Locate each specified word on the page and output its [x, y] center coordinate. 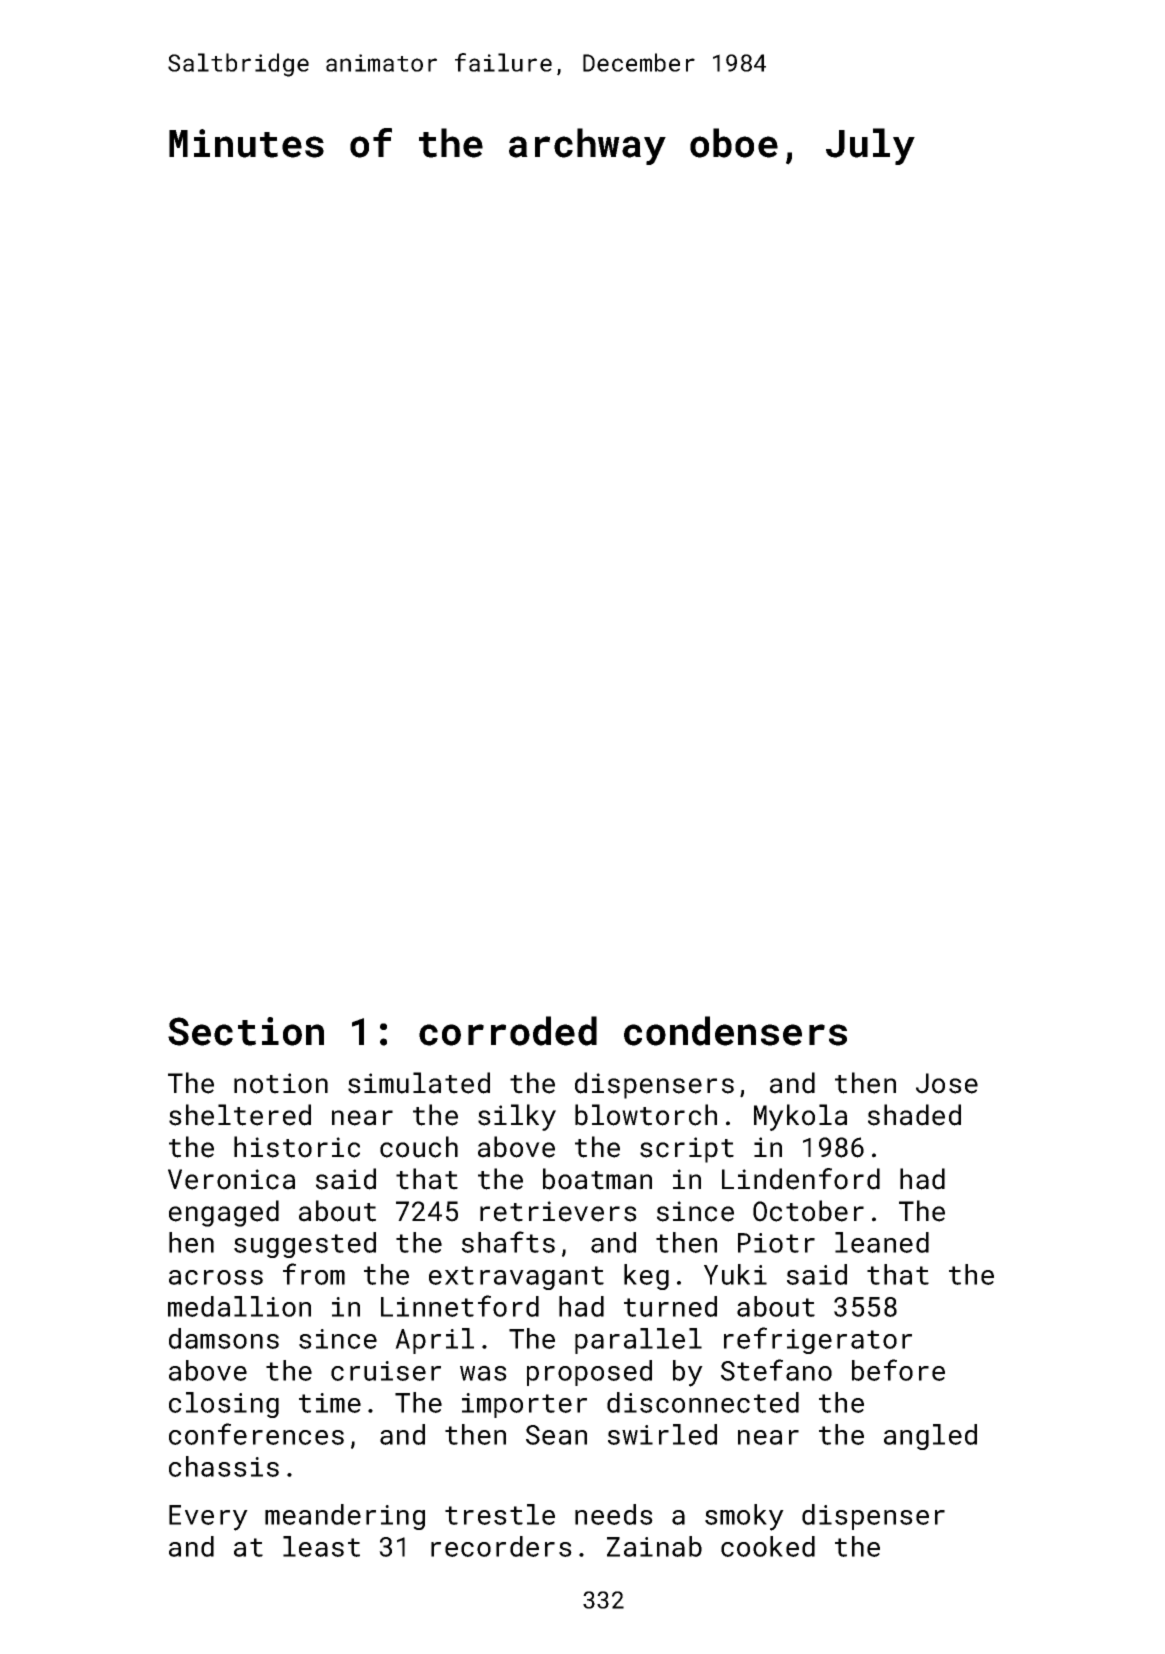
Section [246, 1031]
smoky [744, 1517]
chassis [224, 1466]
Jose [947, 1083]
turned [670, 1306]
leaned [882, 1242]
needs [614, 1514]
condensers [735, 1031]
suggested [305, 1245]
